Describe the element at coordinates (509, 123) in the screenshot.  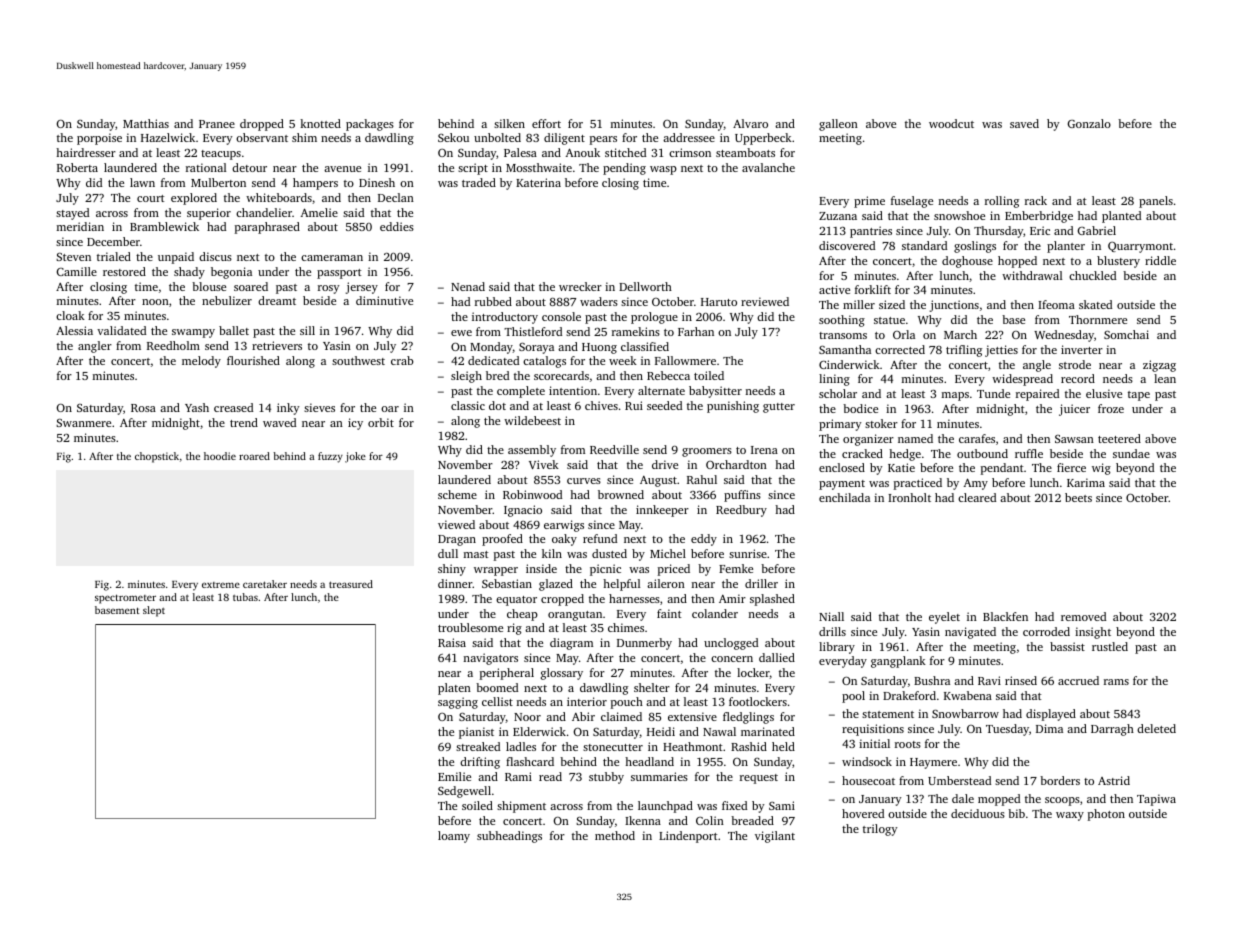
I see `silken` at that location.
